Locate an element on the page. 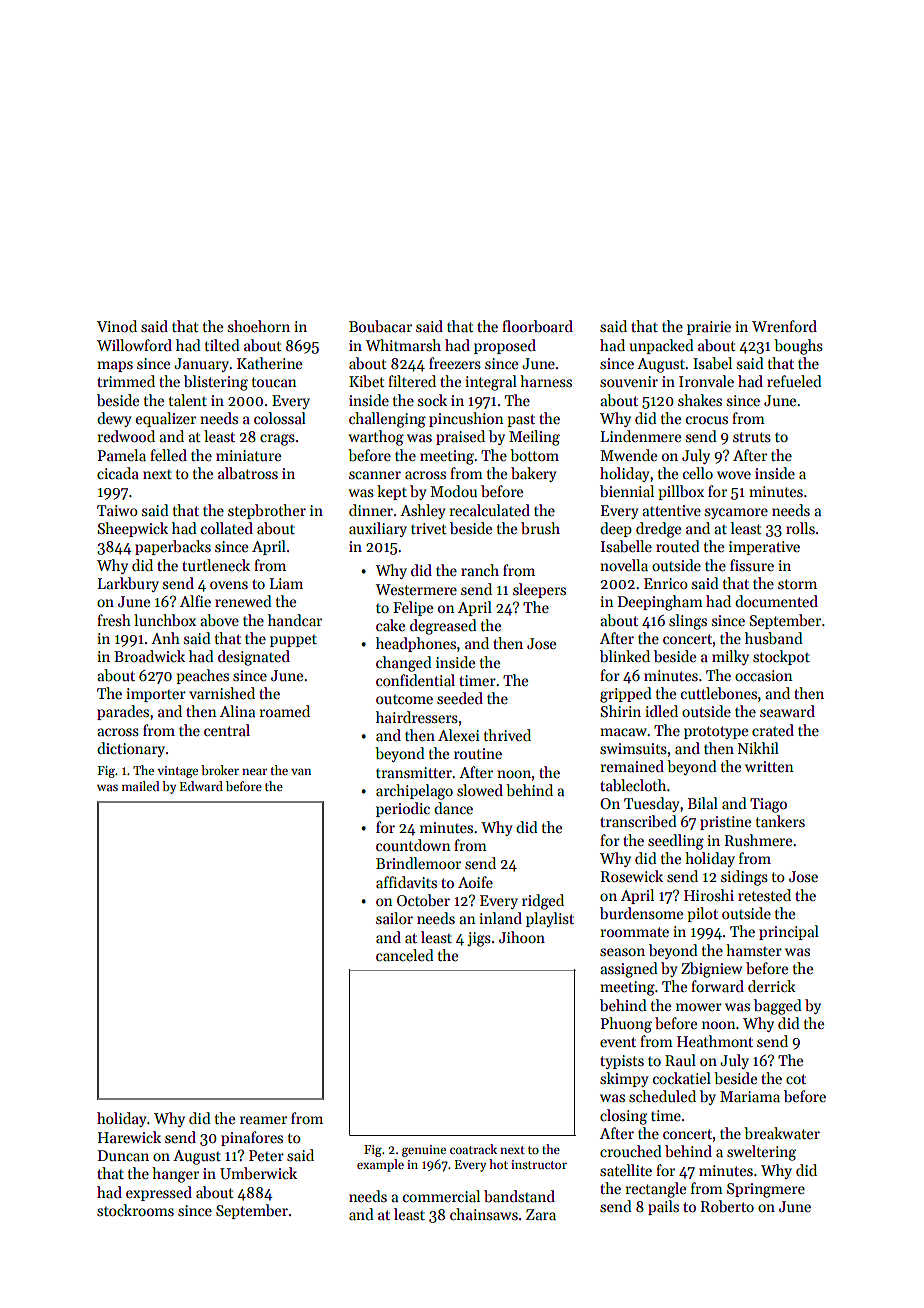  example is located at coordinates (380, 1165).
